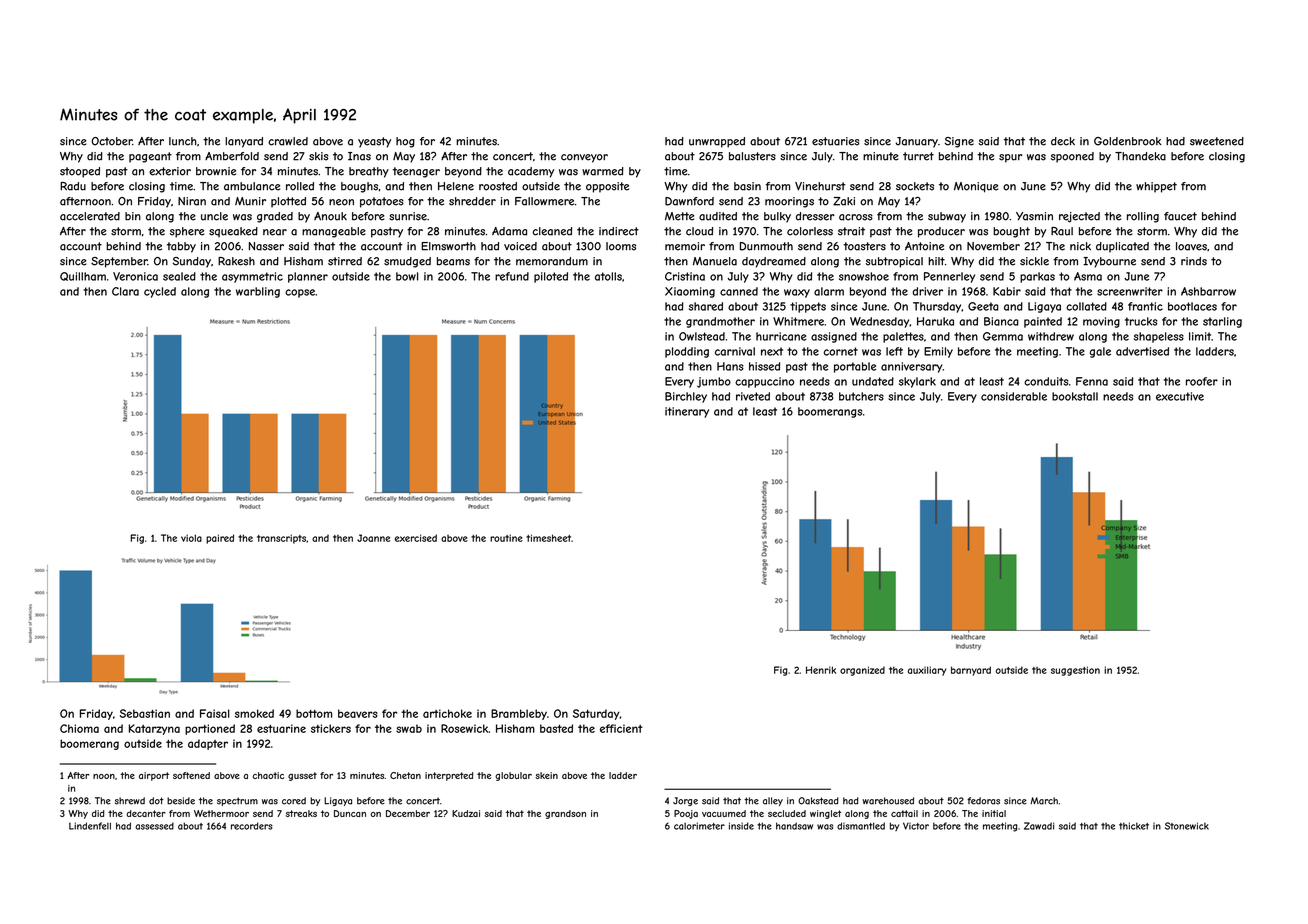 The width and height of the image is (1308, 924). I want to click on Henrik, so click(821, 670).
